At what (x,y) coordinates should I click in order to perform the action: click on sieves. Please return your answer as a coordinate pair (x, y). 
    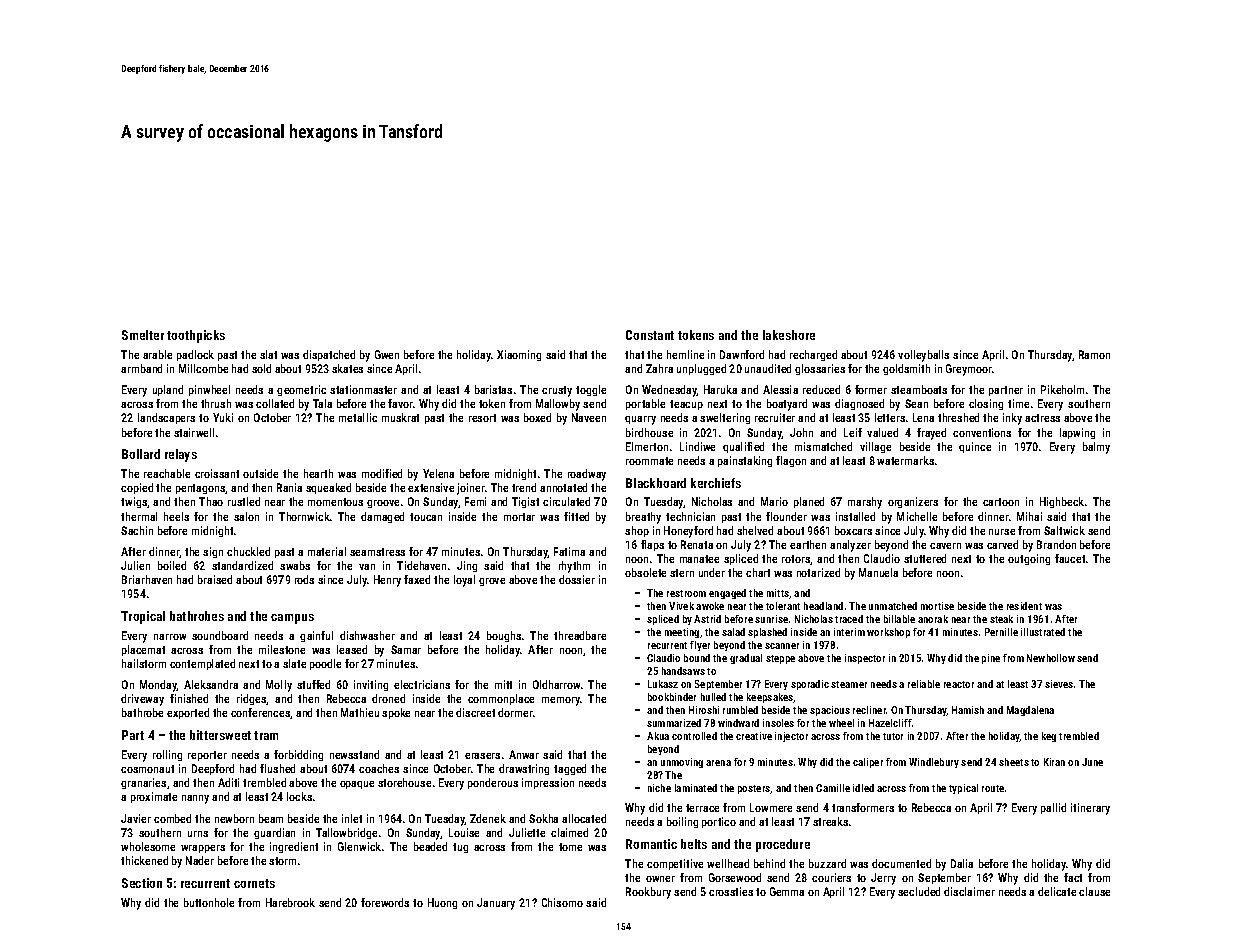
    Looking at the image, I should click on (1059, 684).
